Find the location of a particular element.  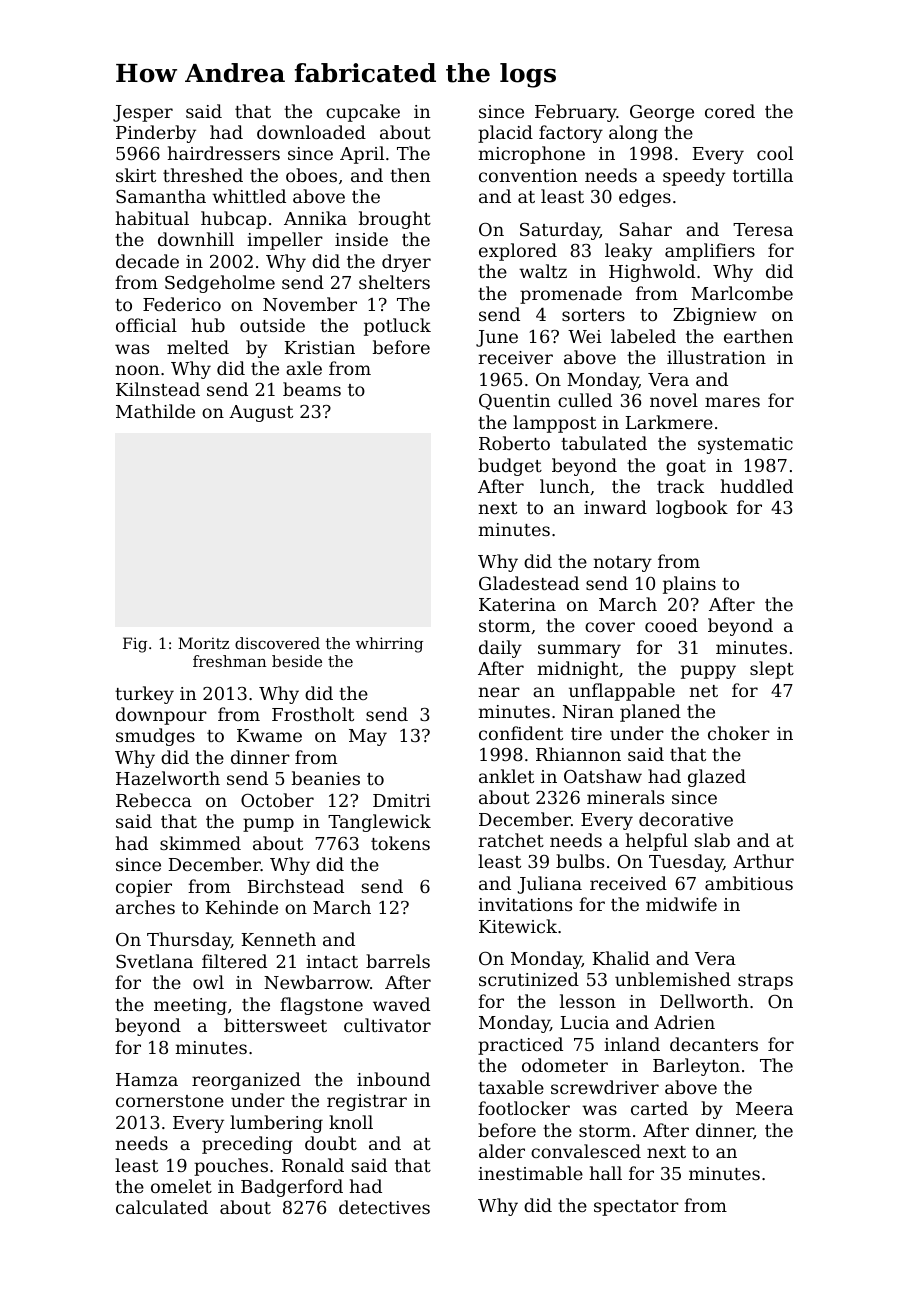

copier is located at coordinates (144, 888).
